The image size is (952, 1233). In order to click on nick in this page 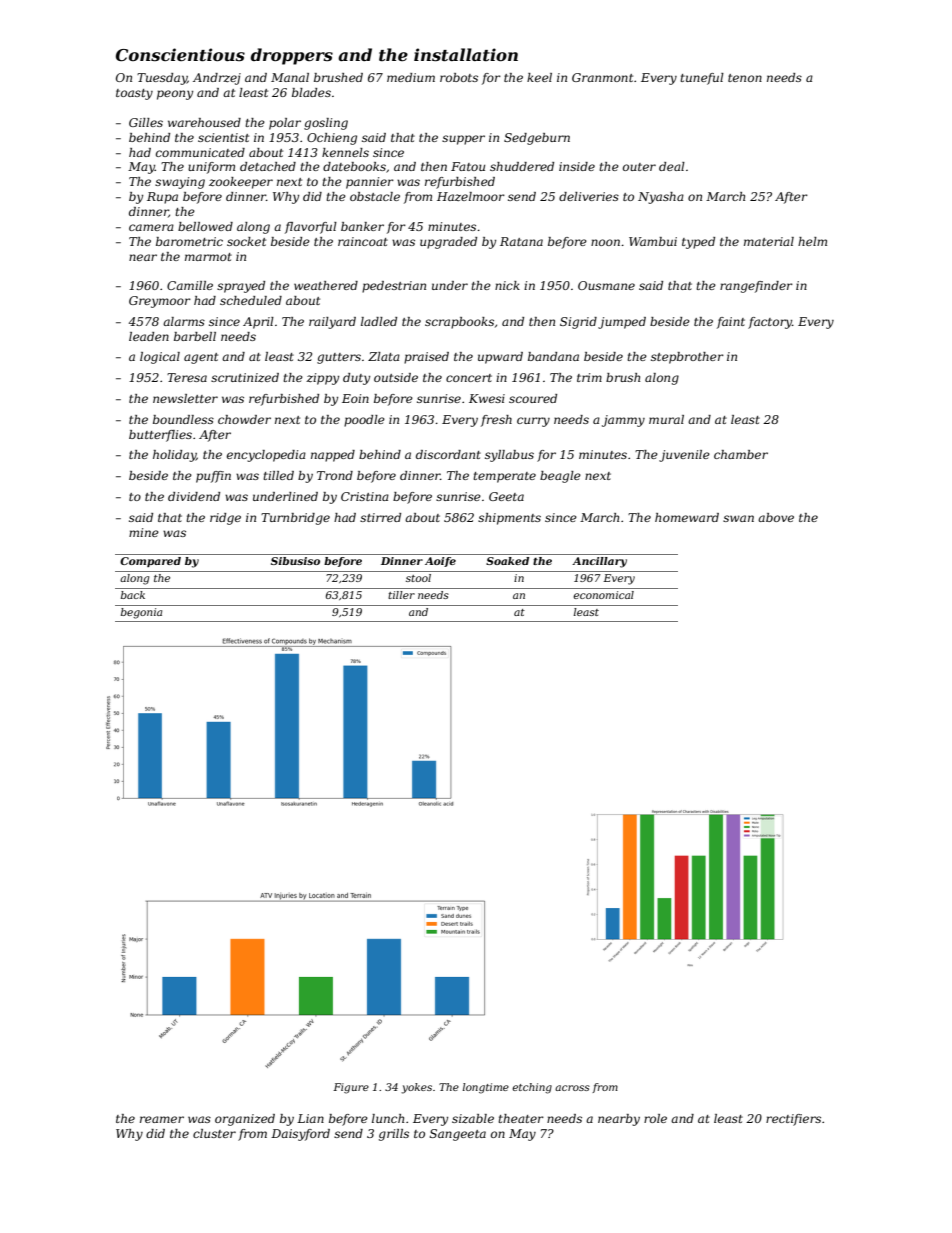, I will do `click(507, 285)`.
